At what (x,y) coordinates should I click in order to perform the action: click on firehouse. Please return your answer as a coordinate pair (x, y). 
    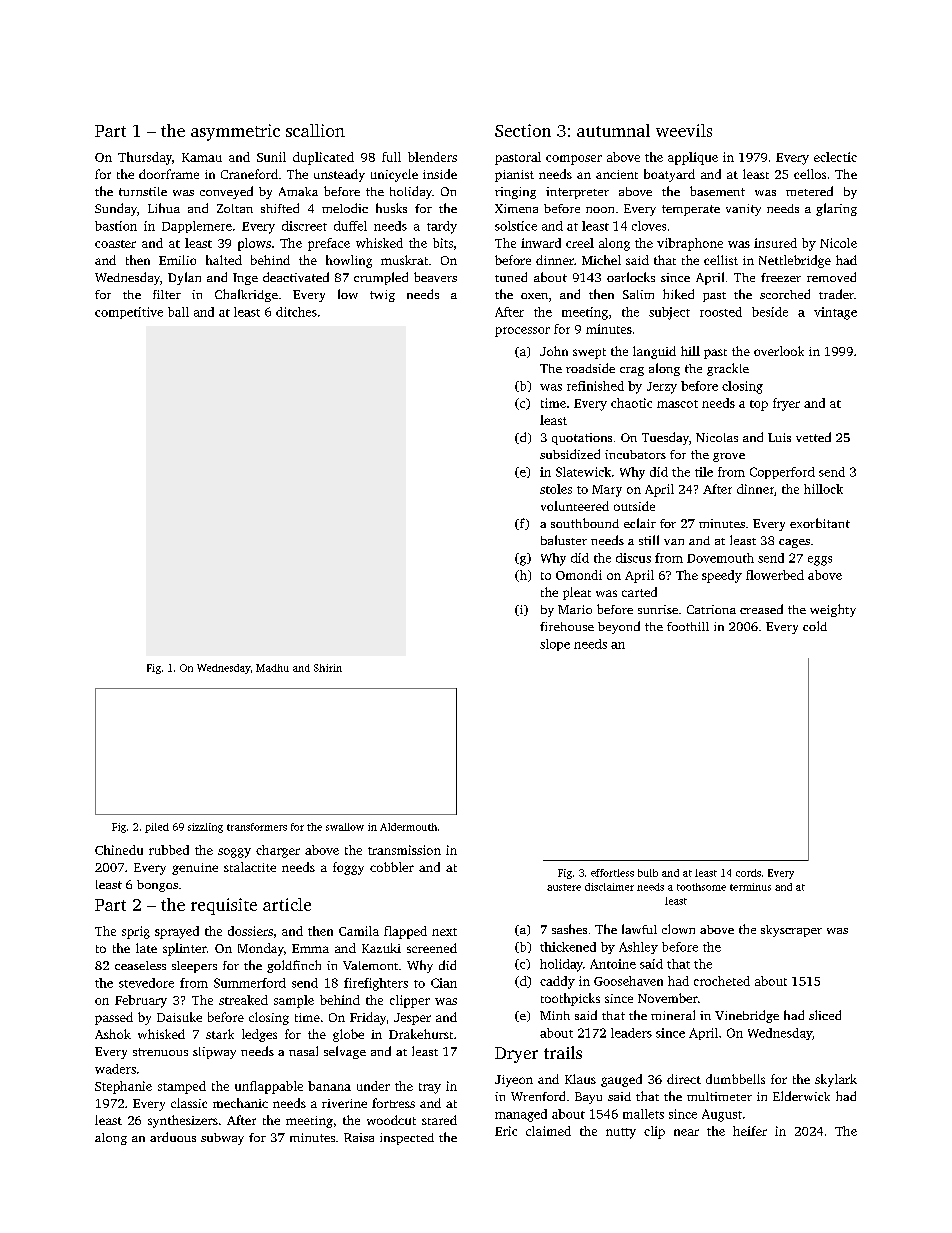
    Looking at the image, I should click on (567, 626).
